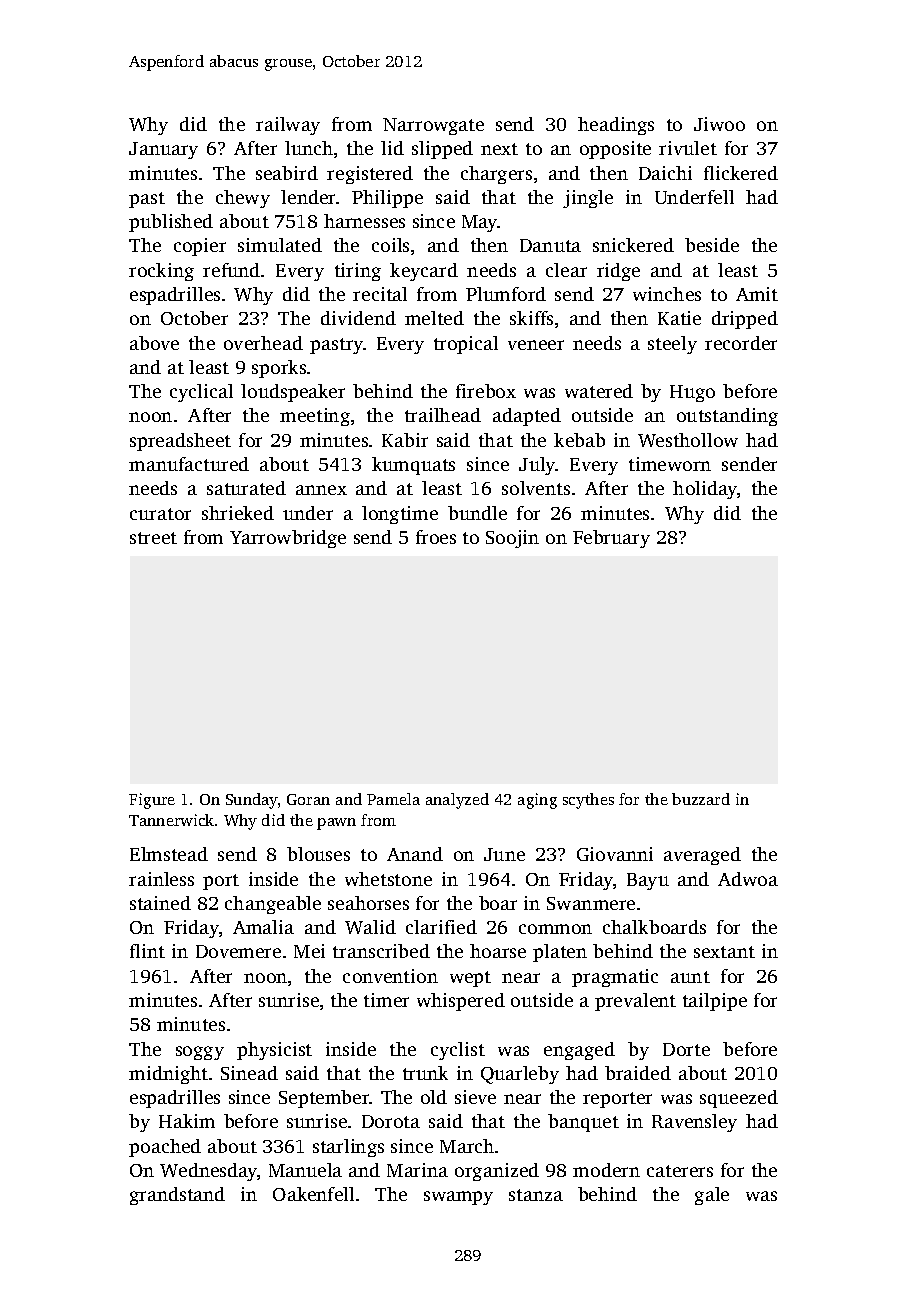  I want to click on holiday, so click(705, 490).
